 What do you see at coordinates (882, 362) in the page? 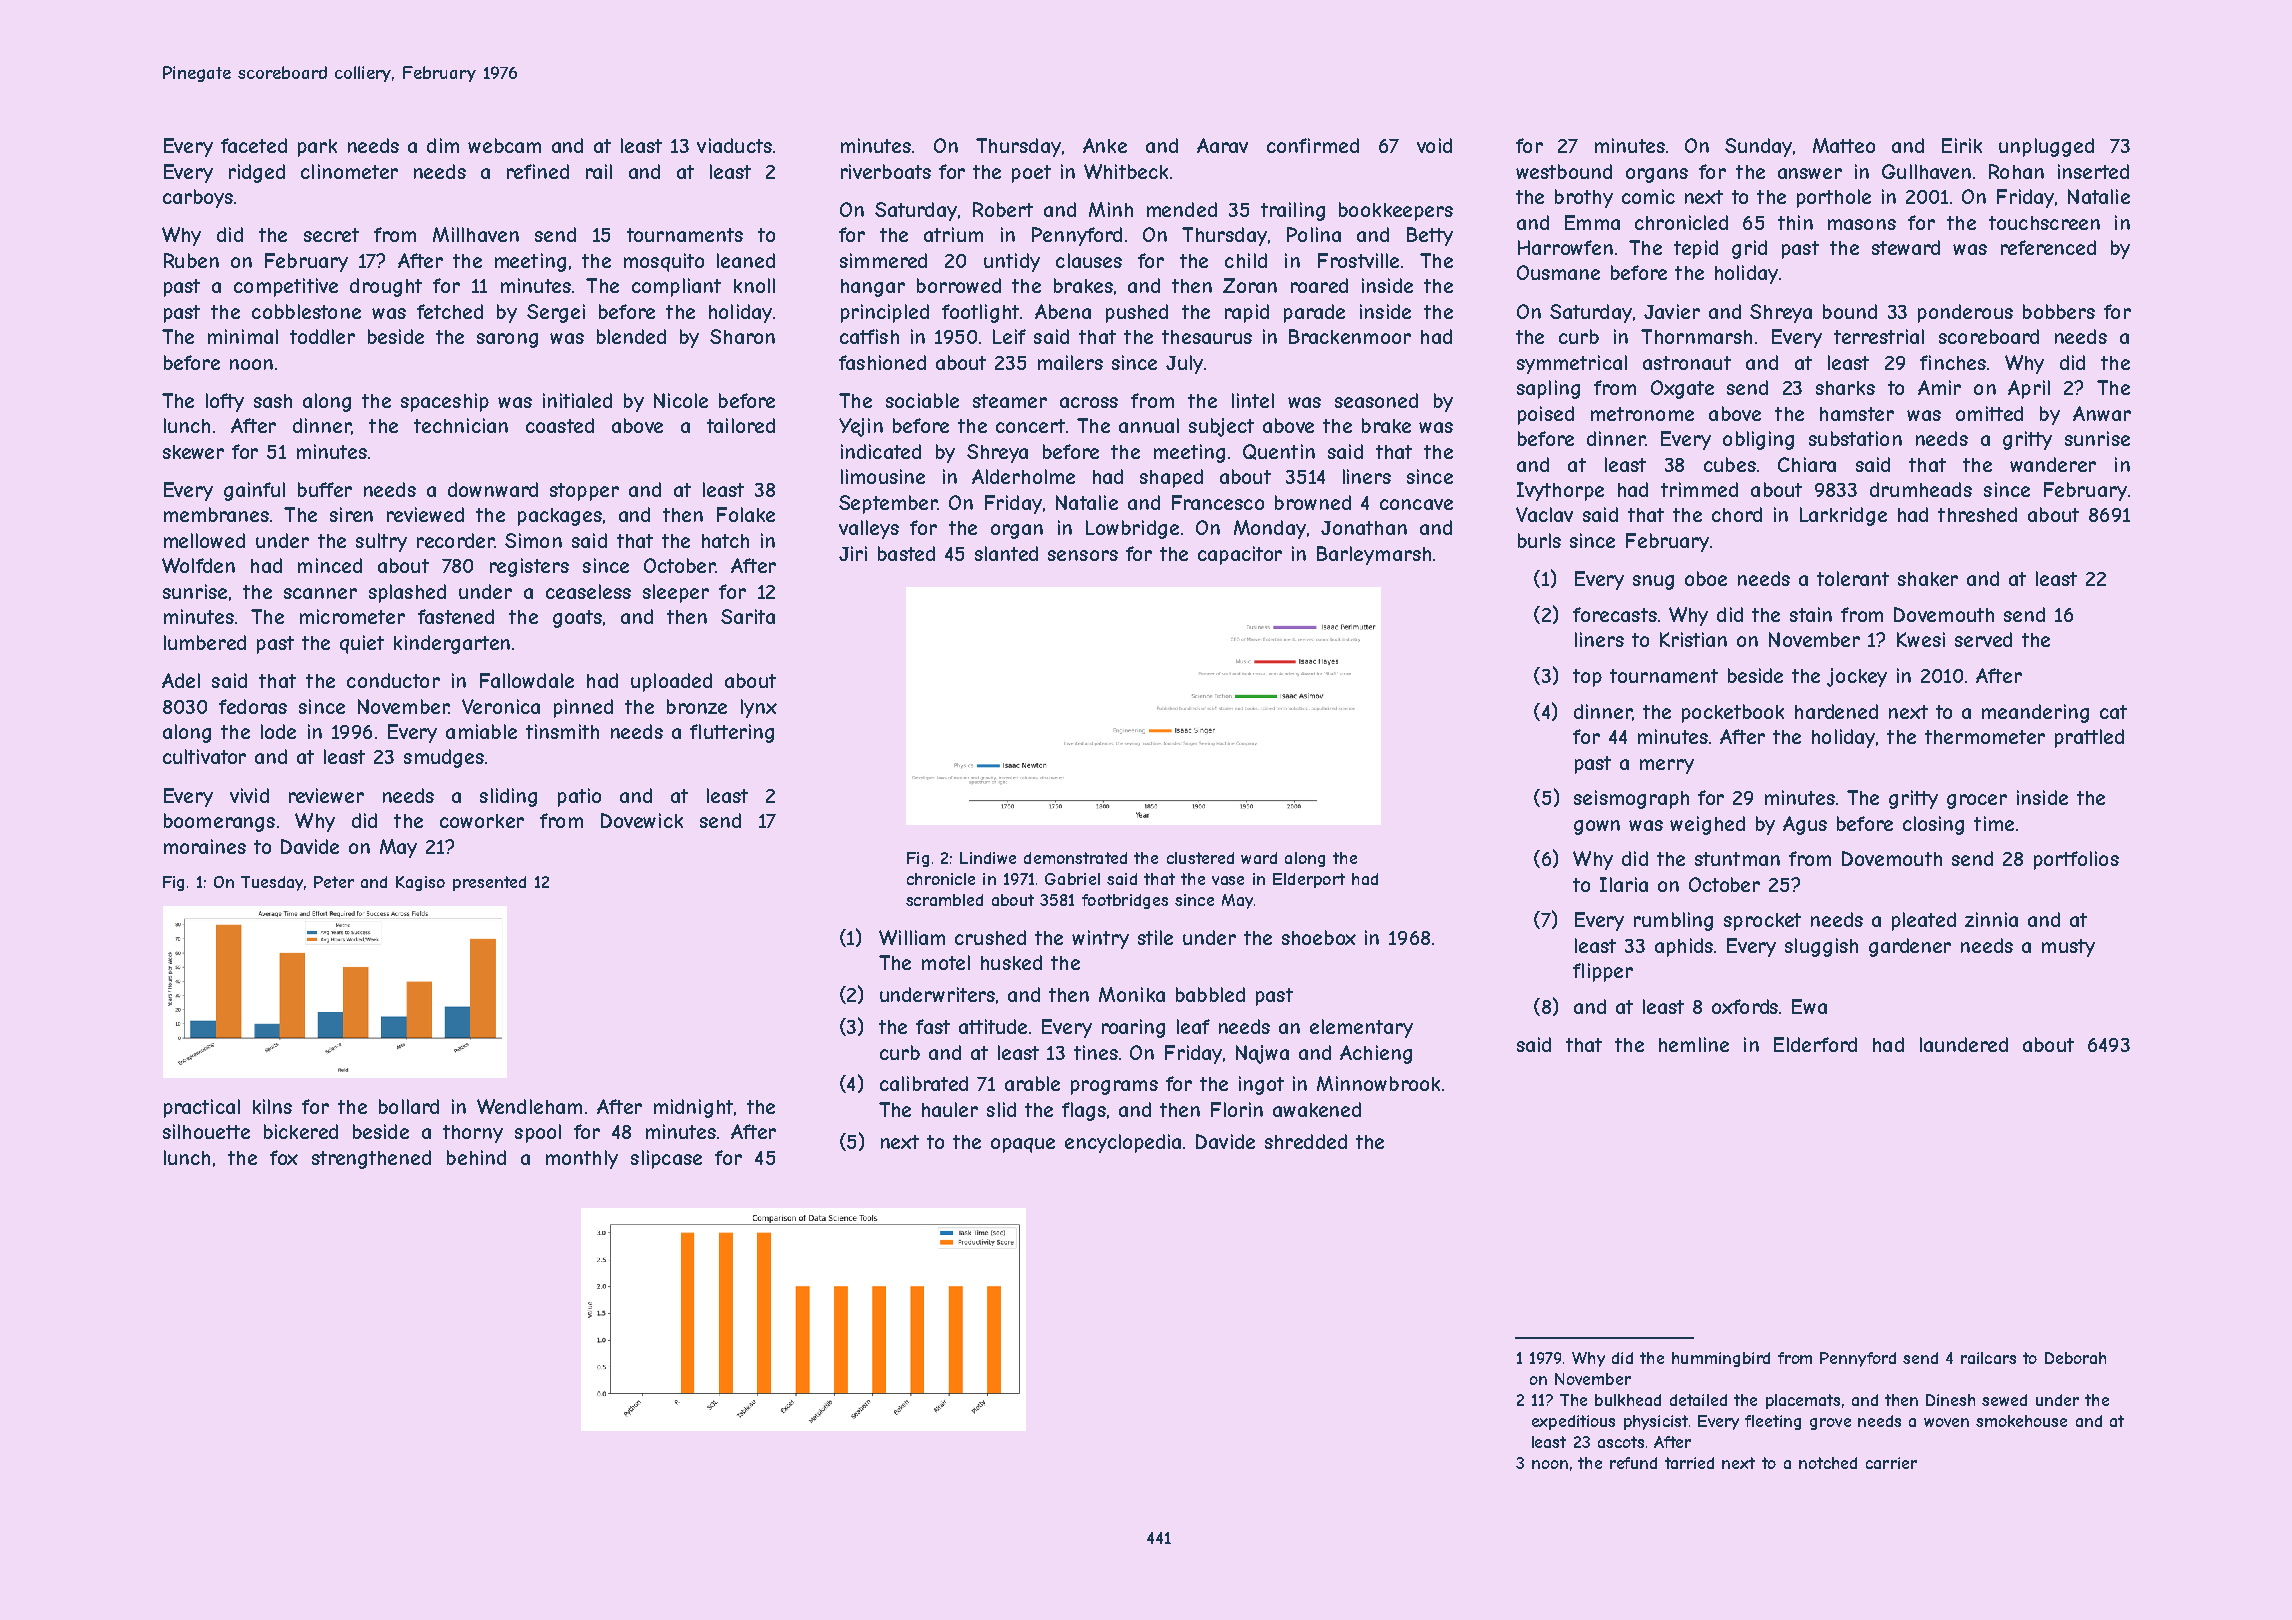
I see `fashioned` at bounding box center [882, 362].
